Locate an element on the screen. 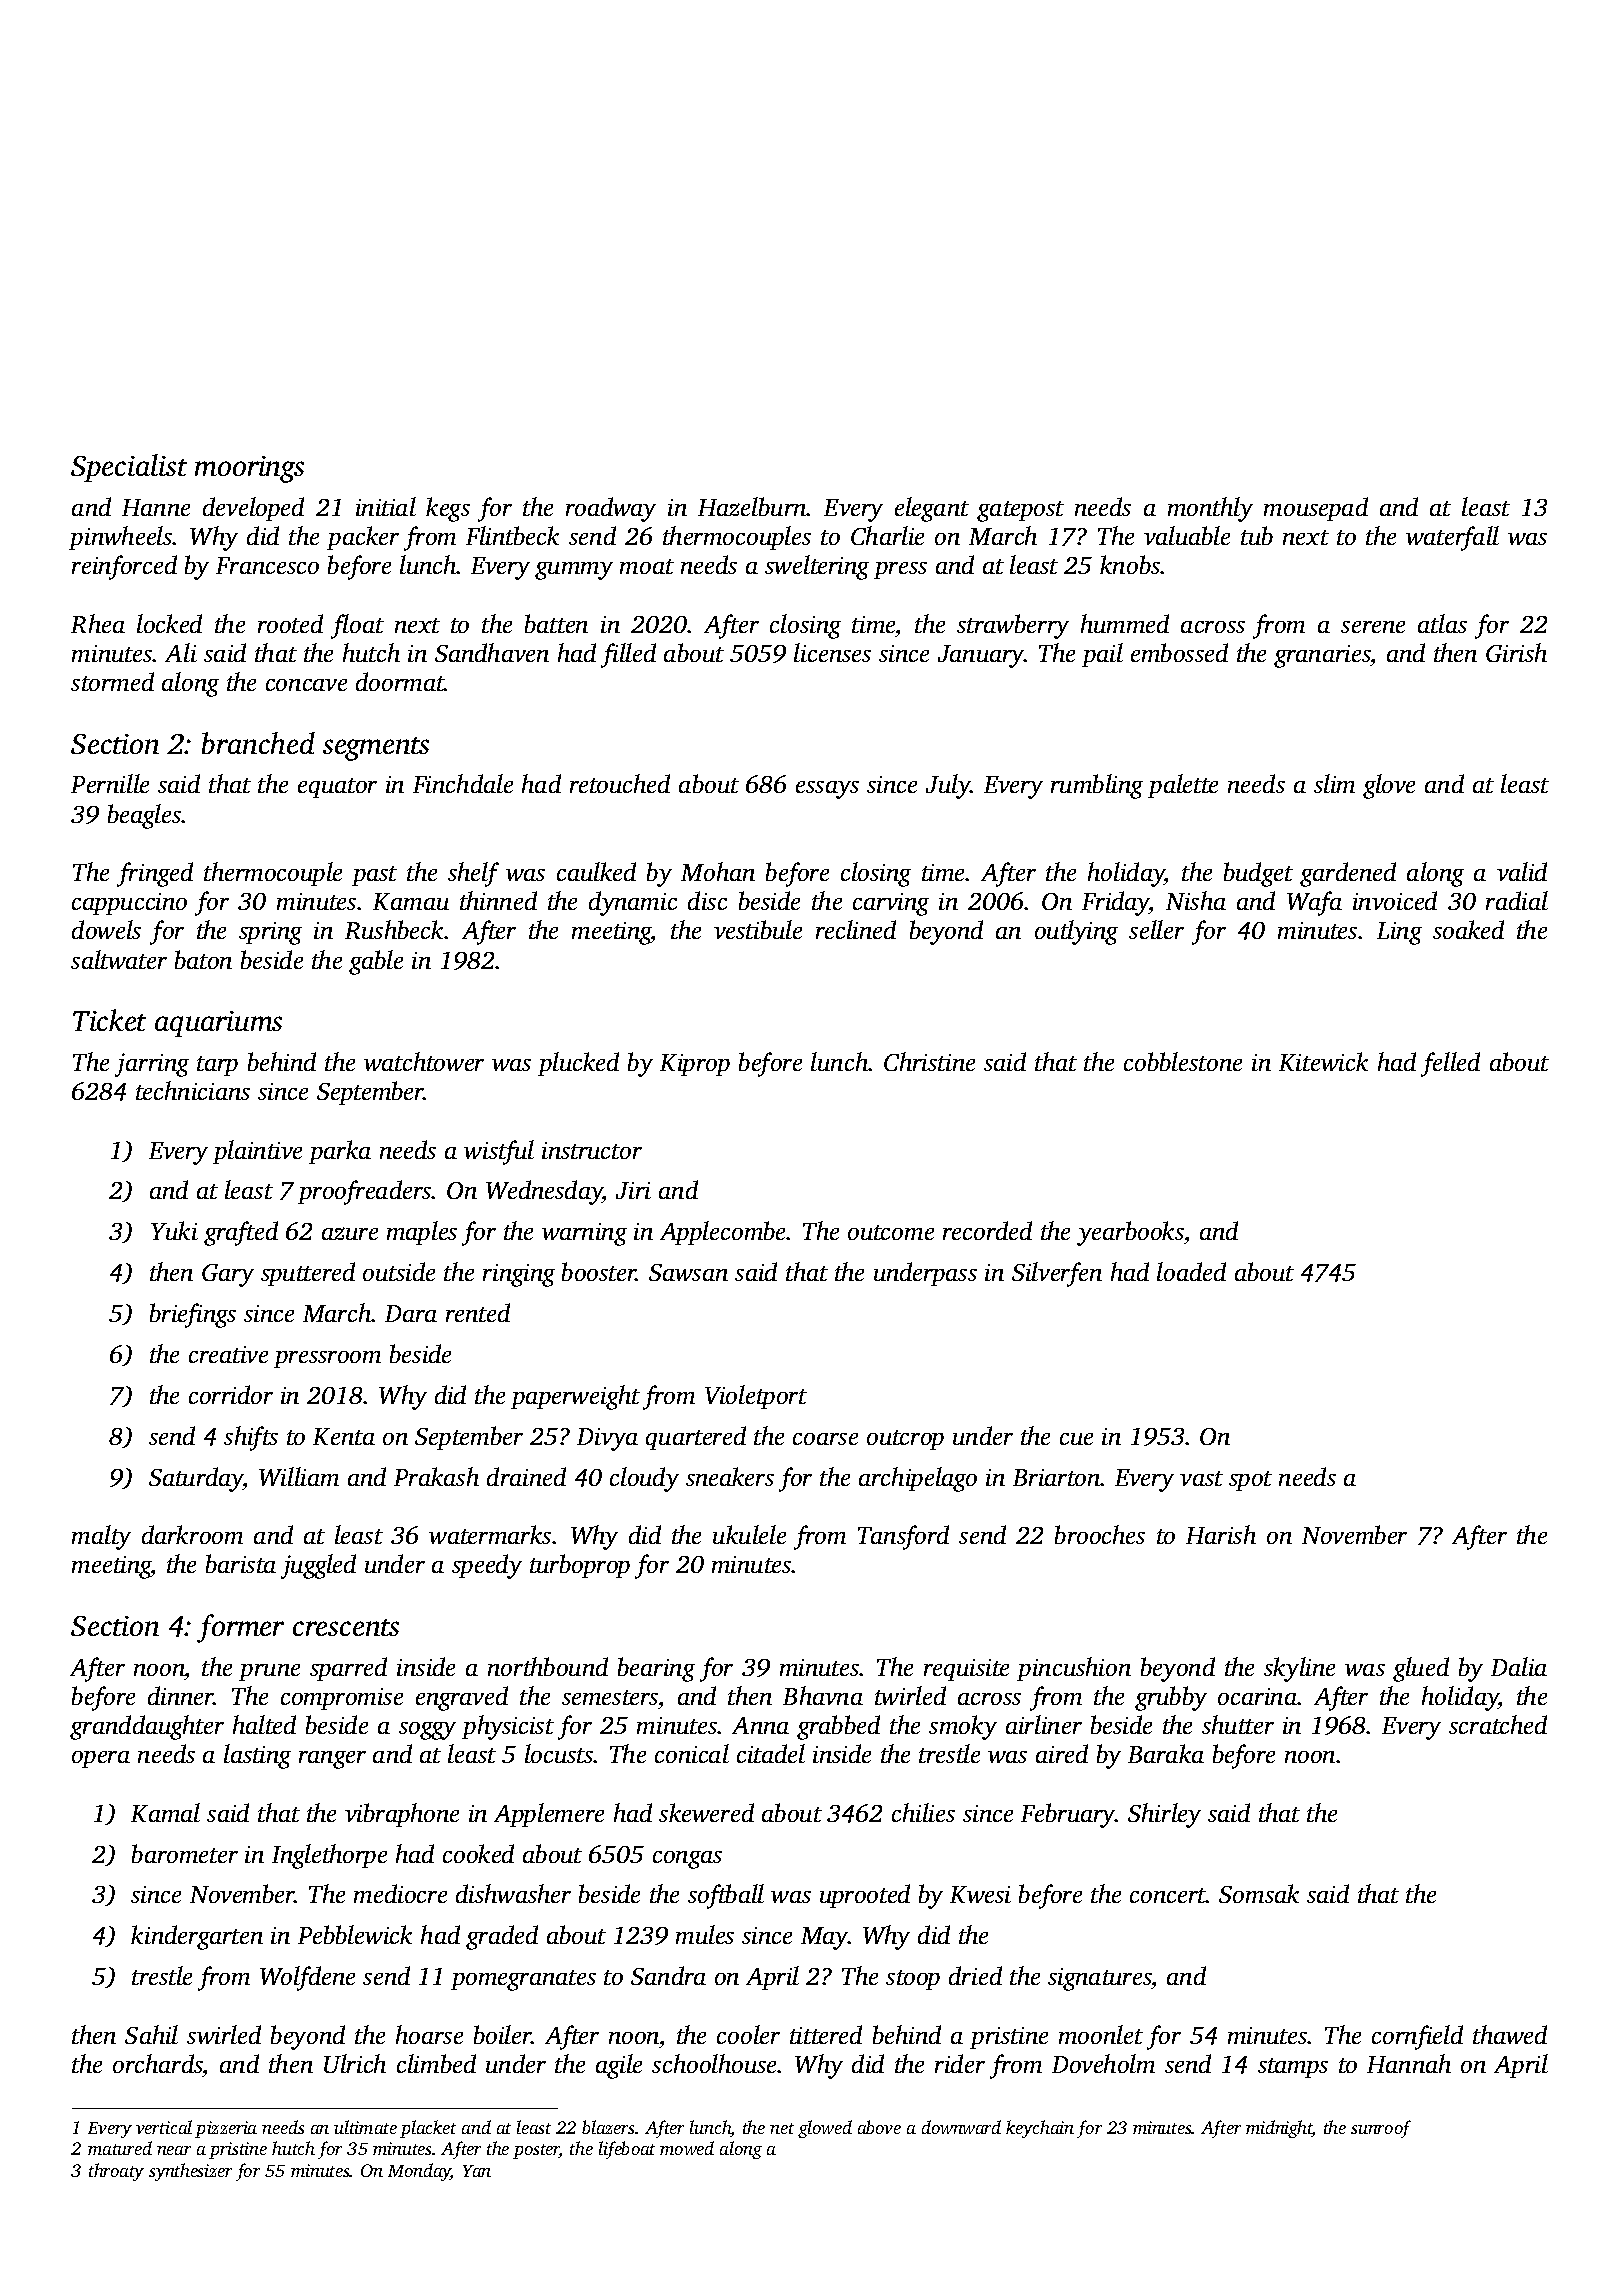  spot is located at coordinates (1250, 1481).
